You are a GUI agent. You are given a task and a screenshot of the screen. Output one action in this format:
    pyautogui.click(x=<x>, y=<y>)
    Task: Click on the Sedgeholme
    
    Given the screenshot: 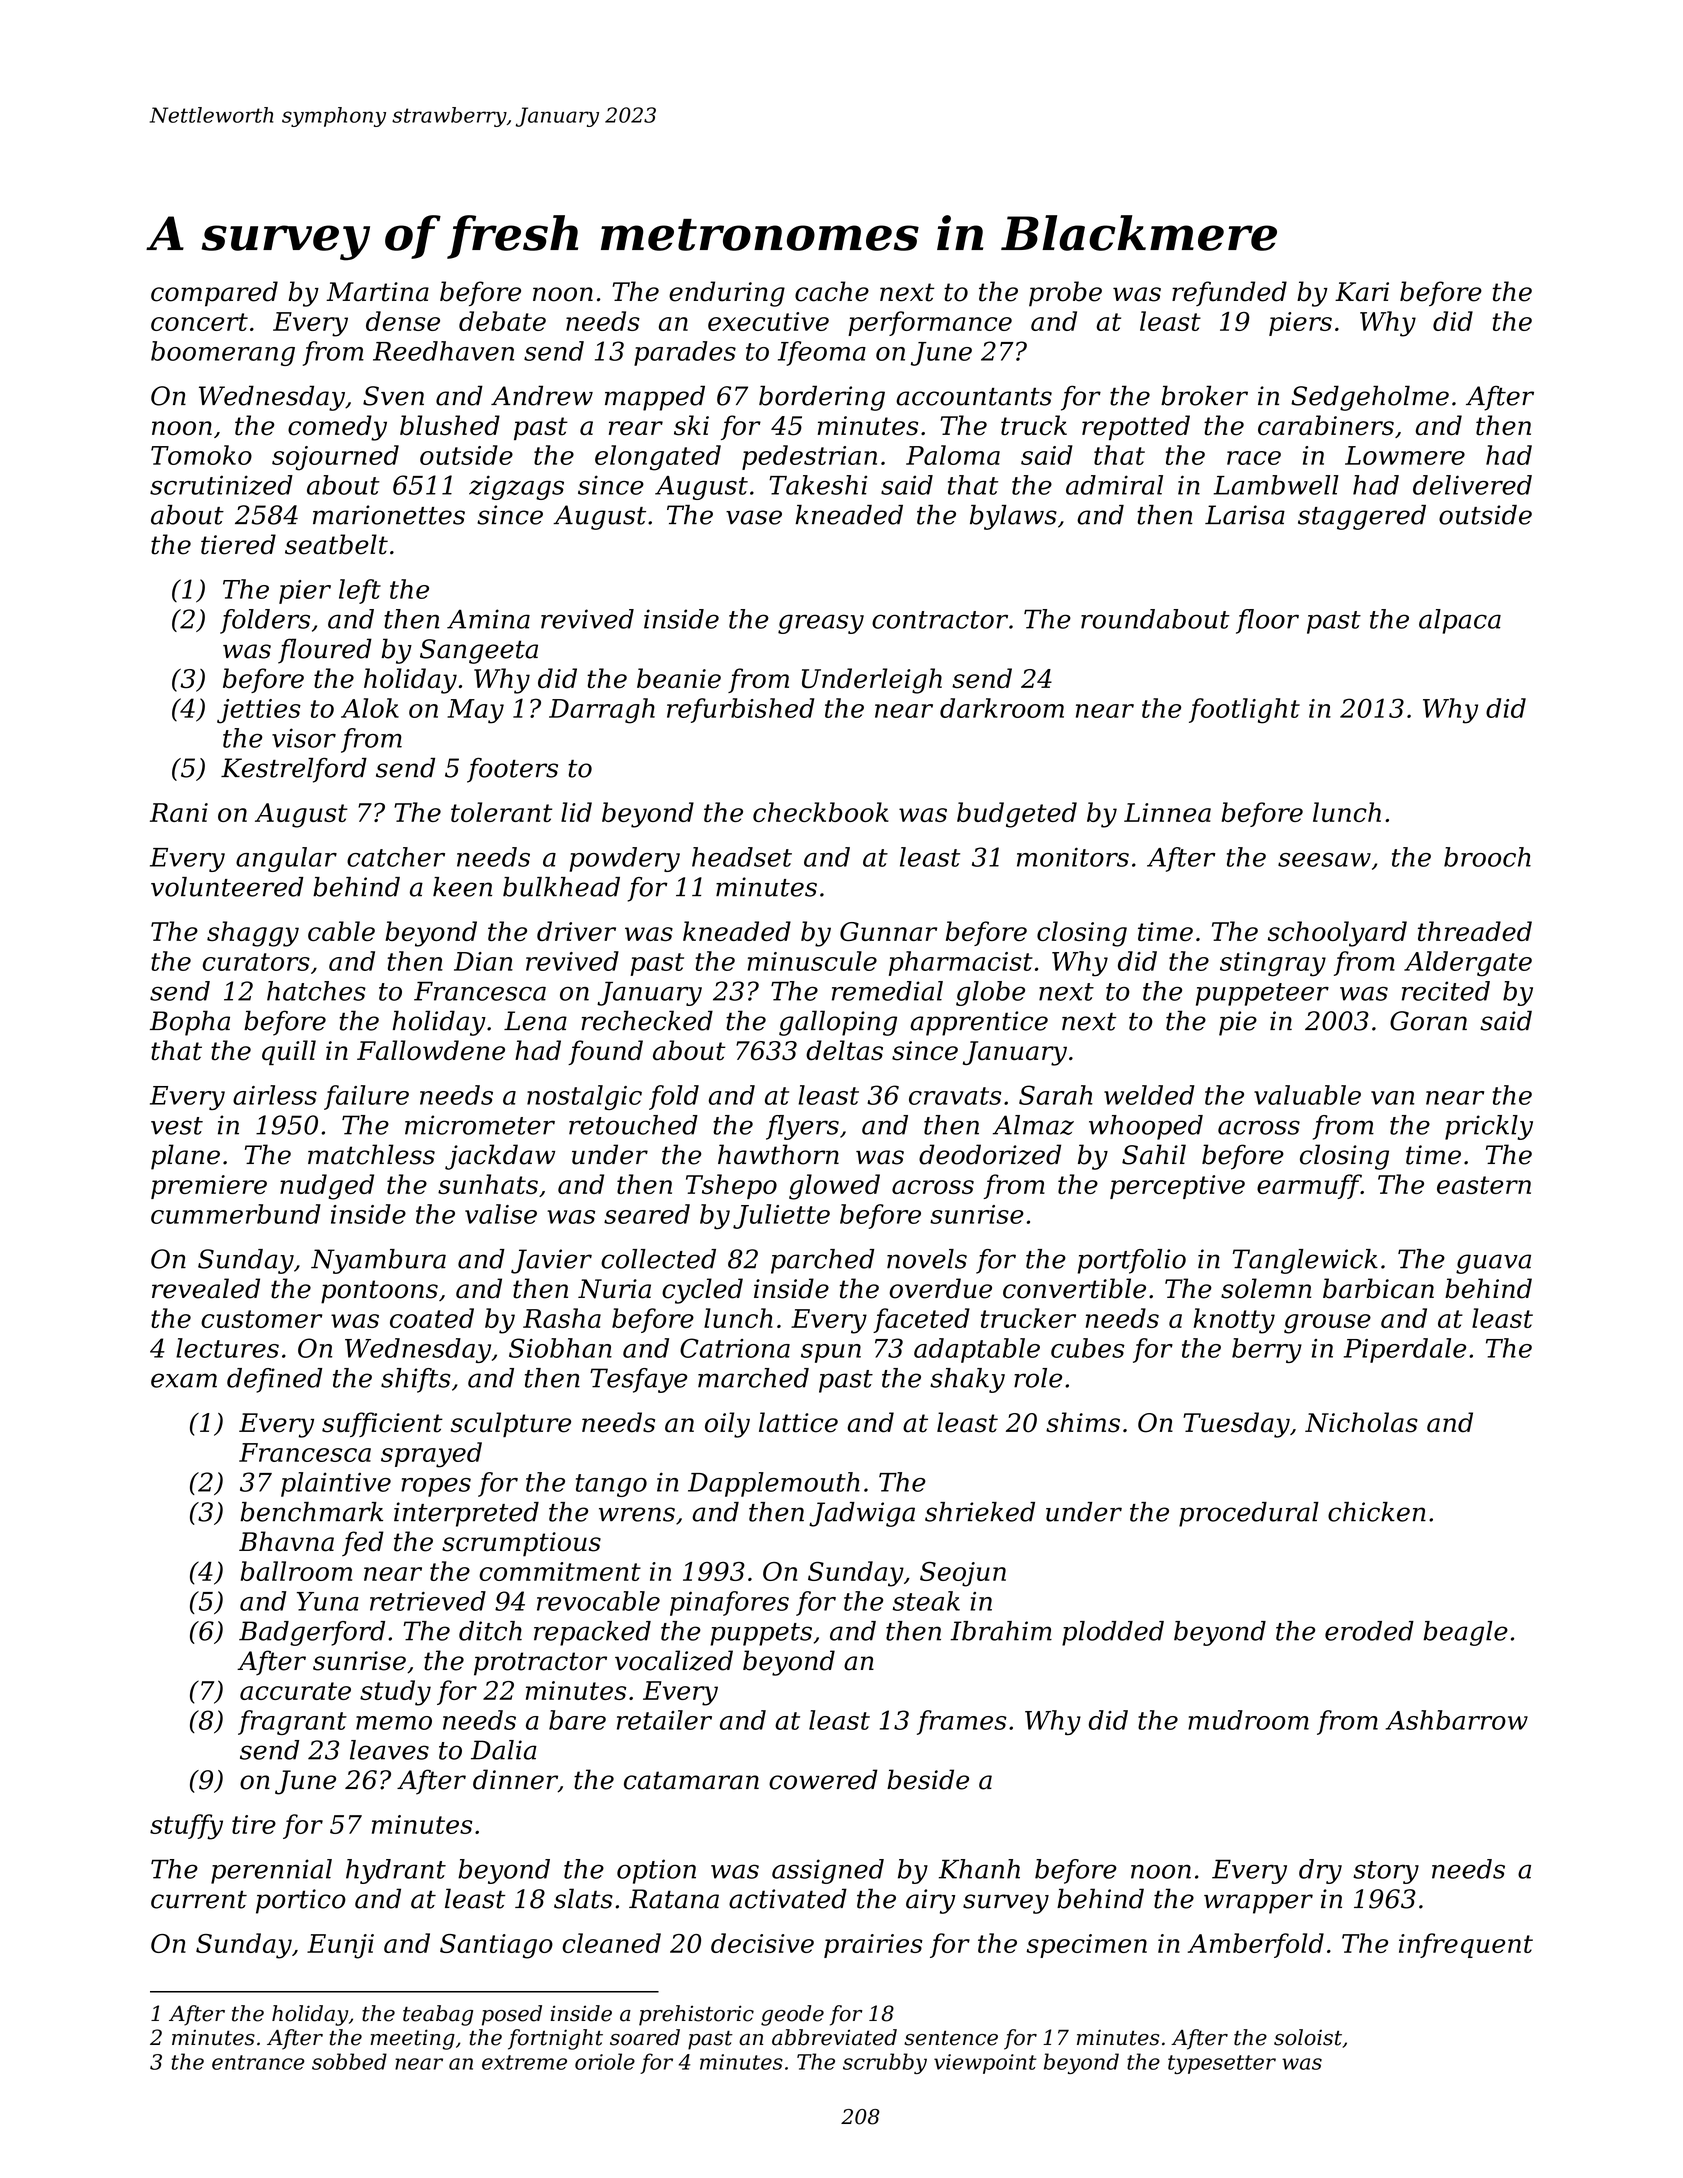 What is the action you would take?
    pyautogui.click(x=1370, y=398)
